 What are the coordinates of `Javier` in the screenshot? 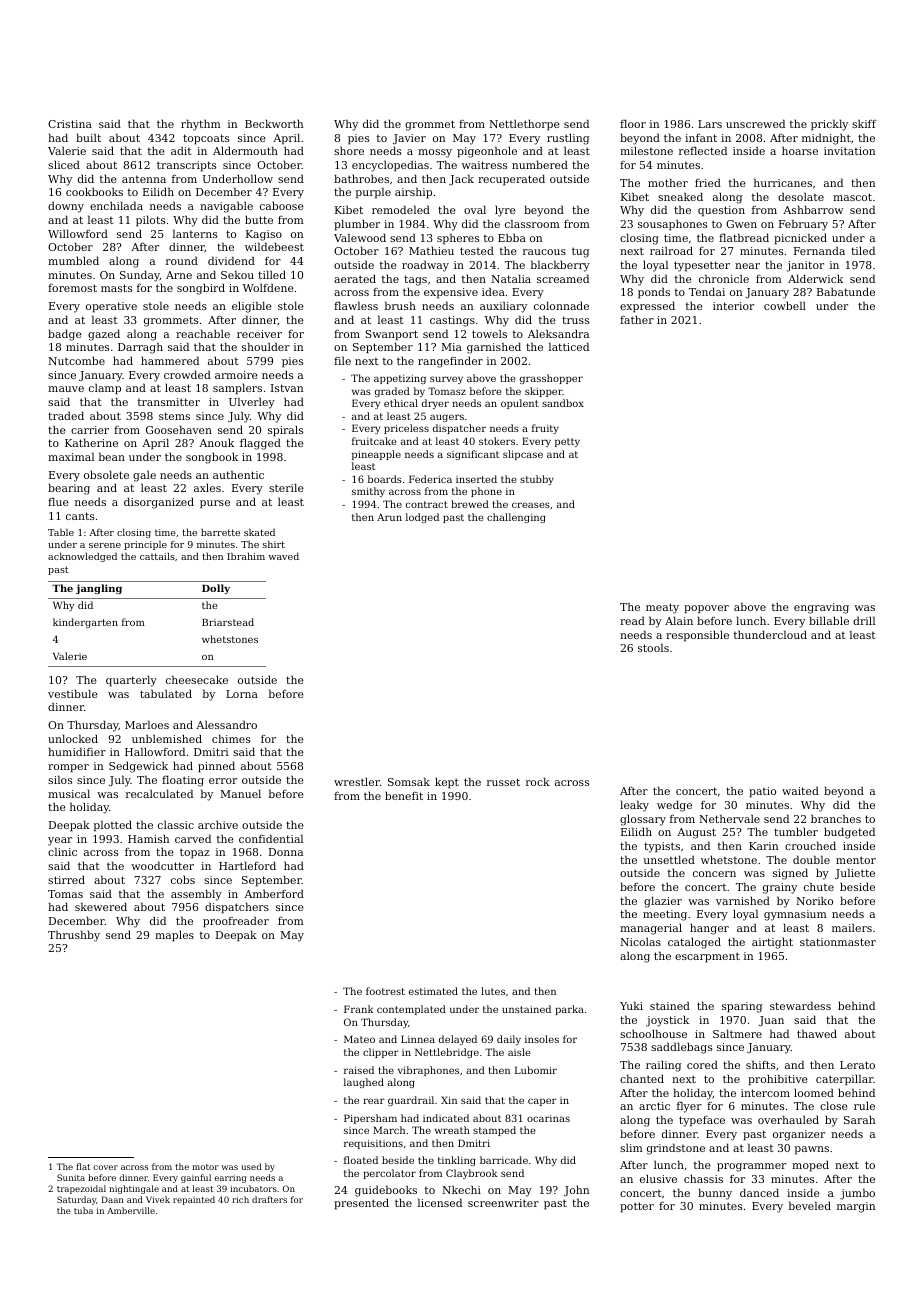 It's located at (409, 139).
